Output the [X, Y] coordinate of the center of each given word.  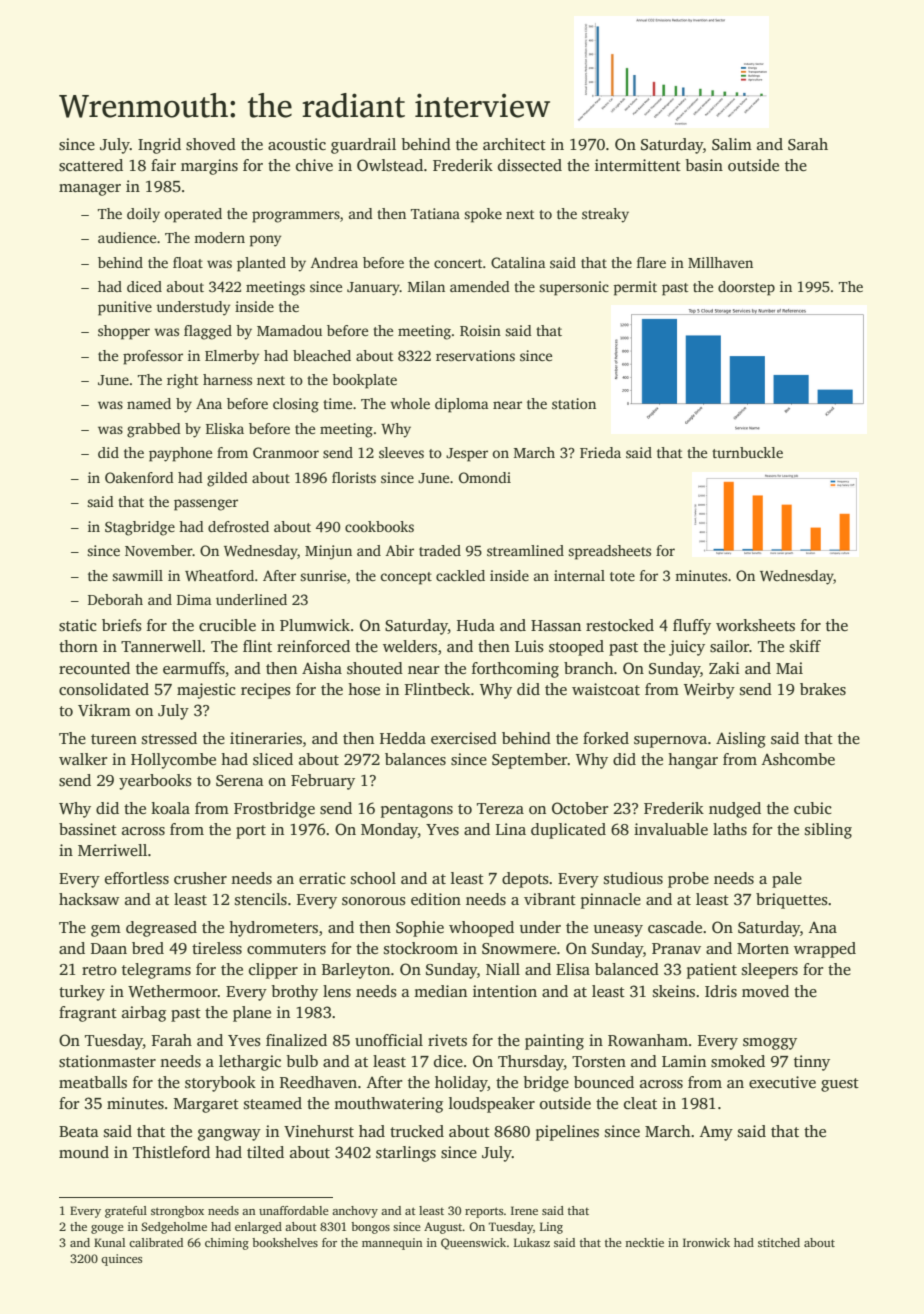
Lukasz [532, 1242]
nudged [735, 810]
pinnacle [611, 901]
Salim [732, 144]
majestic [206, 691]
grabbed [154, 430]
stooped [576, 648]
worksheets [755, 625]
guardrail [363, 146]
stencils [261, 899]
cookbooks [379, 526]
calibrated [156, 1242]
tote [622, 576]
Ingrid [159, 146]
